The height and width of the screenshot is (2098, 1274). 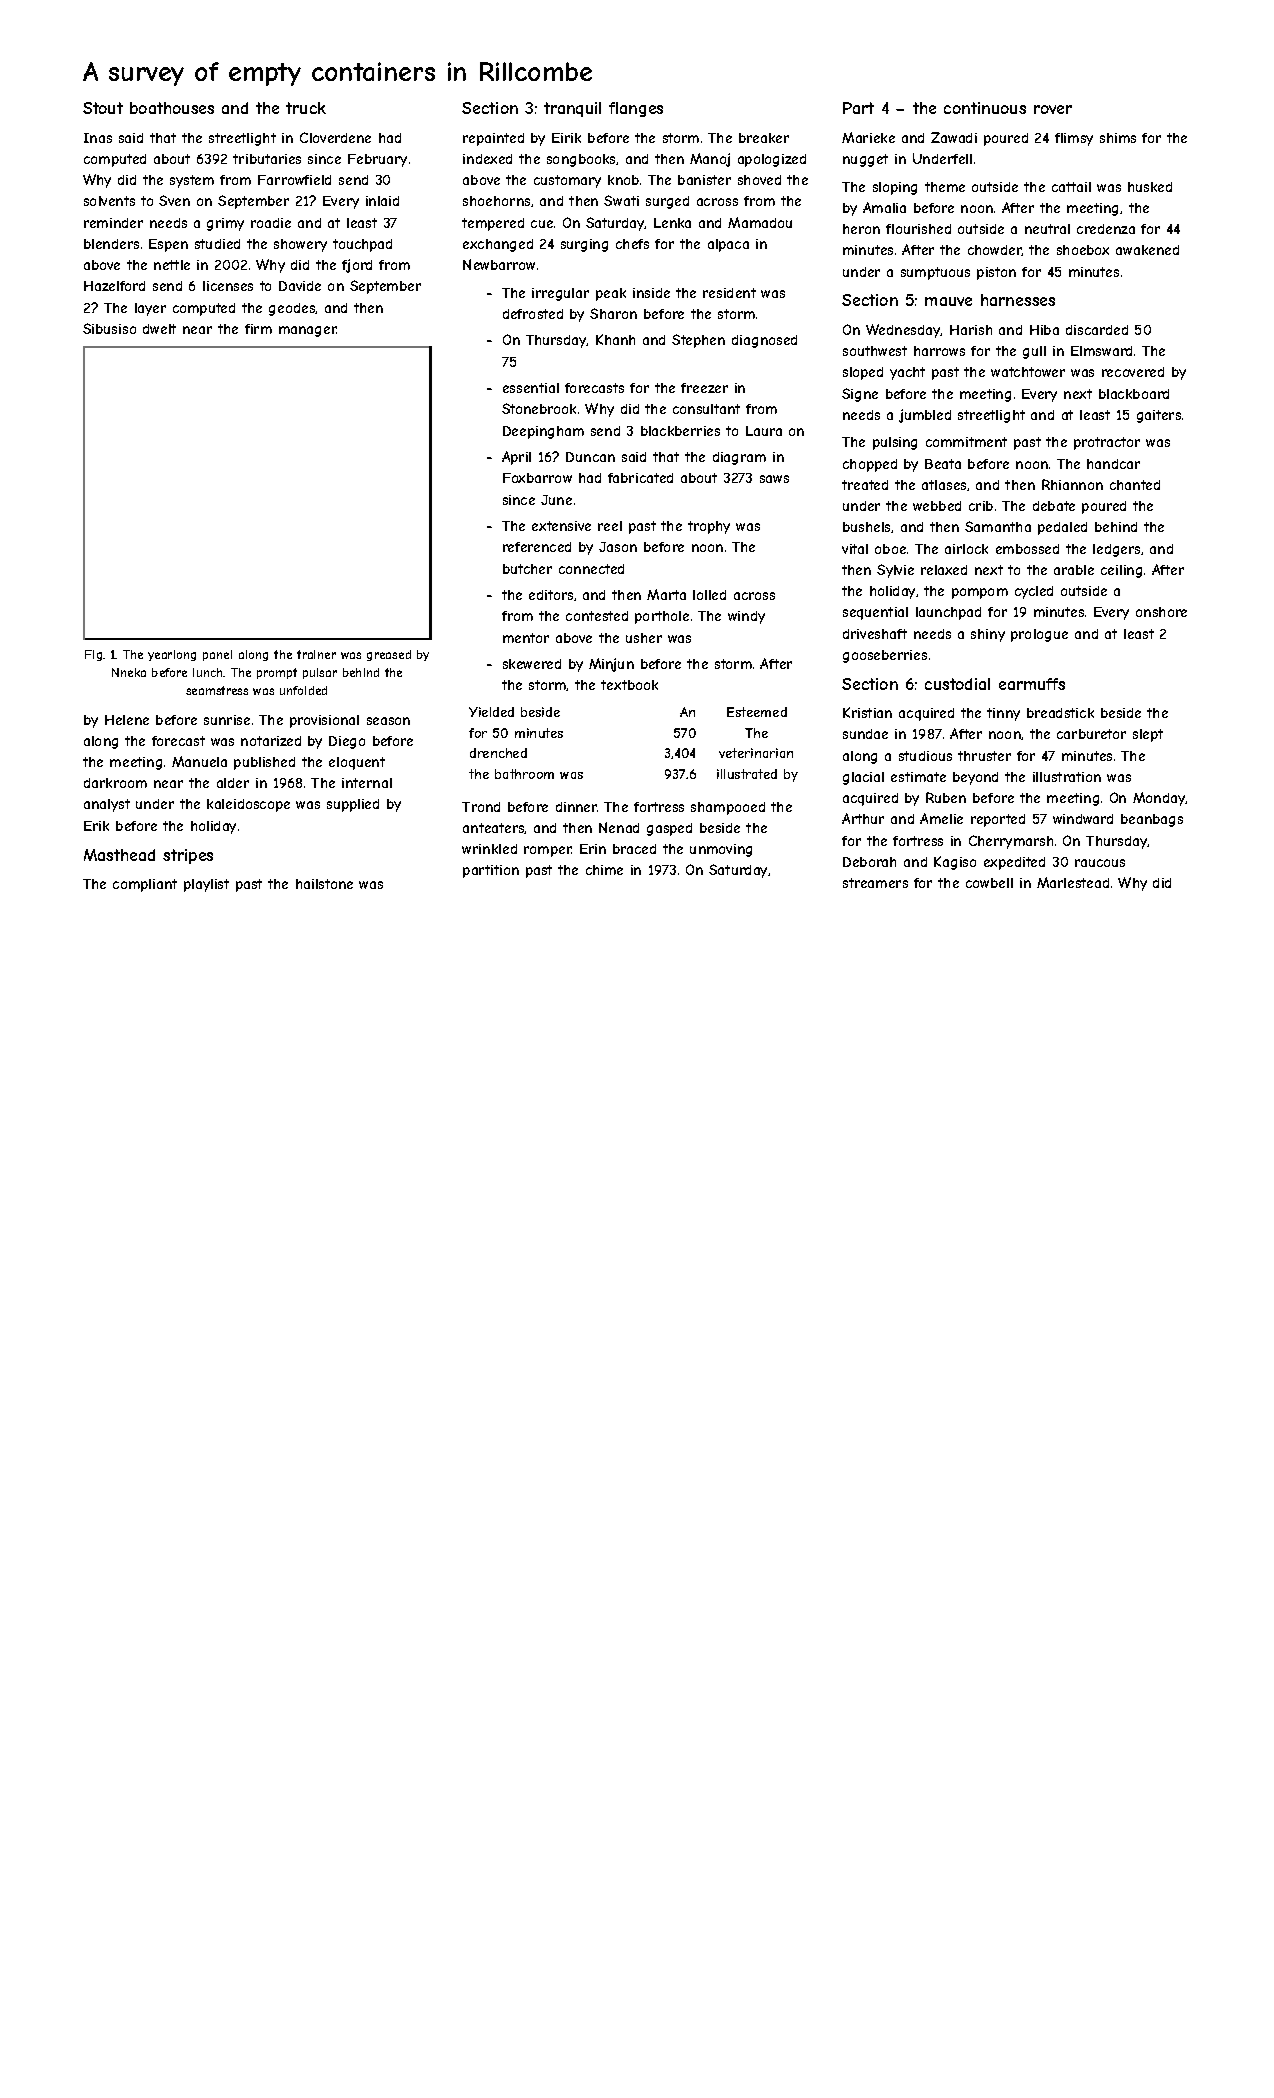 What do you see at coordinates (640, 478) in the screenshot?
I see `fabricated` at bounding box center [640, 478].
